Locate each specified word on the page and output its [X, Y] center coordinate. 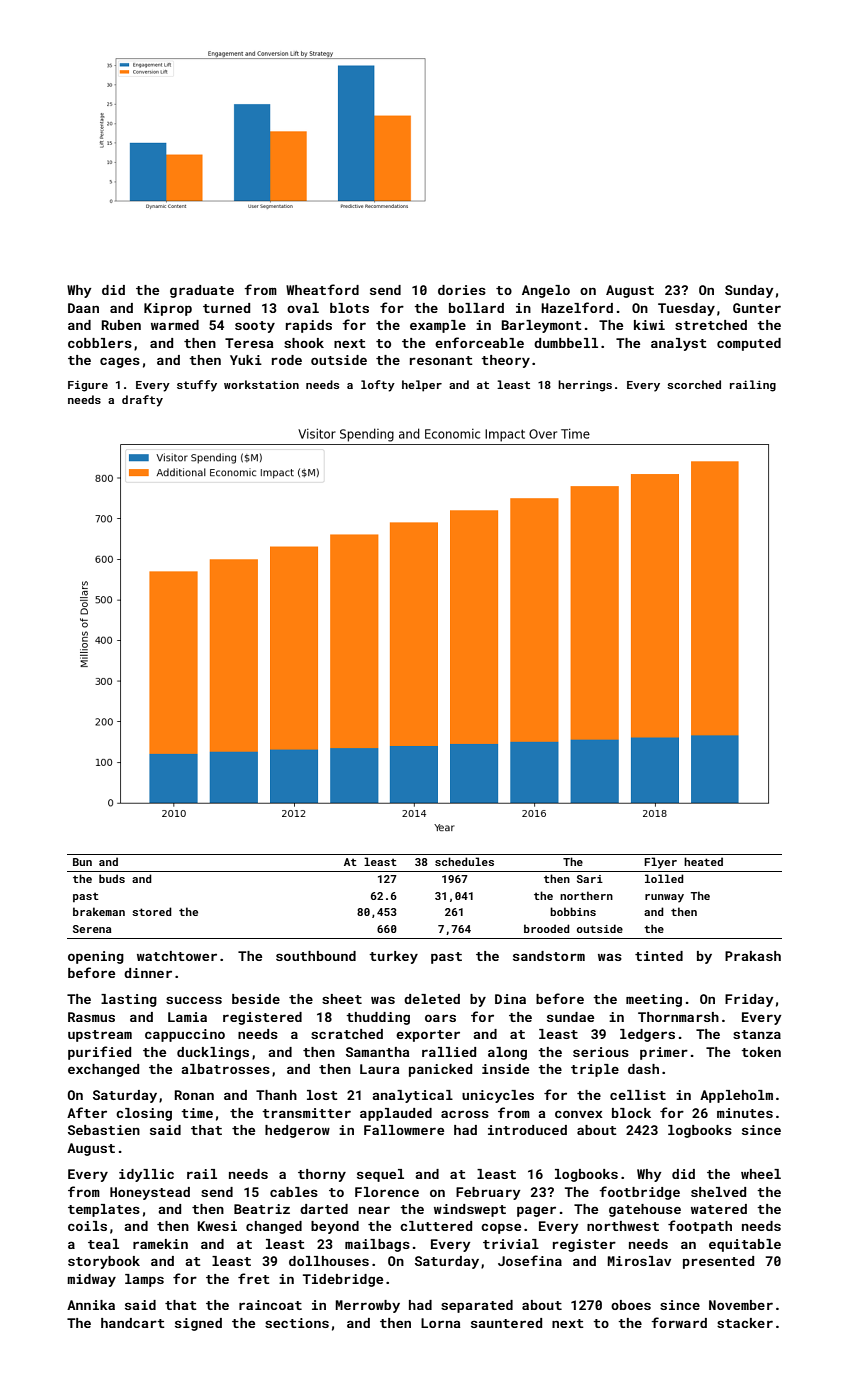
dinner [148, 973]
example [438, 326]
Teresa [249, 343]
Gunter [757, 308]
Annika [91, 1305]
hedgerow [297, 1131]
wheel [761, 1174]
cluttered [436, 1226]
